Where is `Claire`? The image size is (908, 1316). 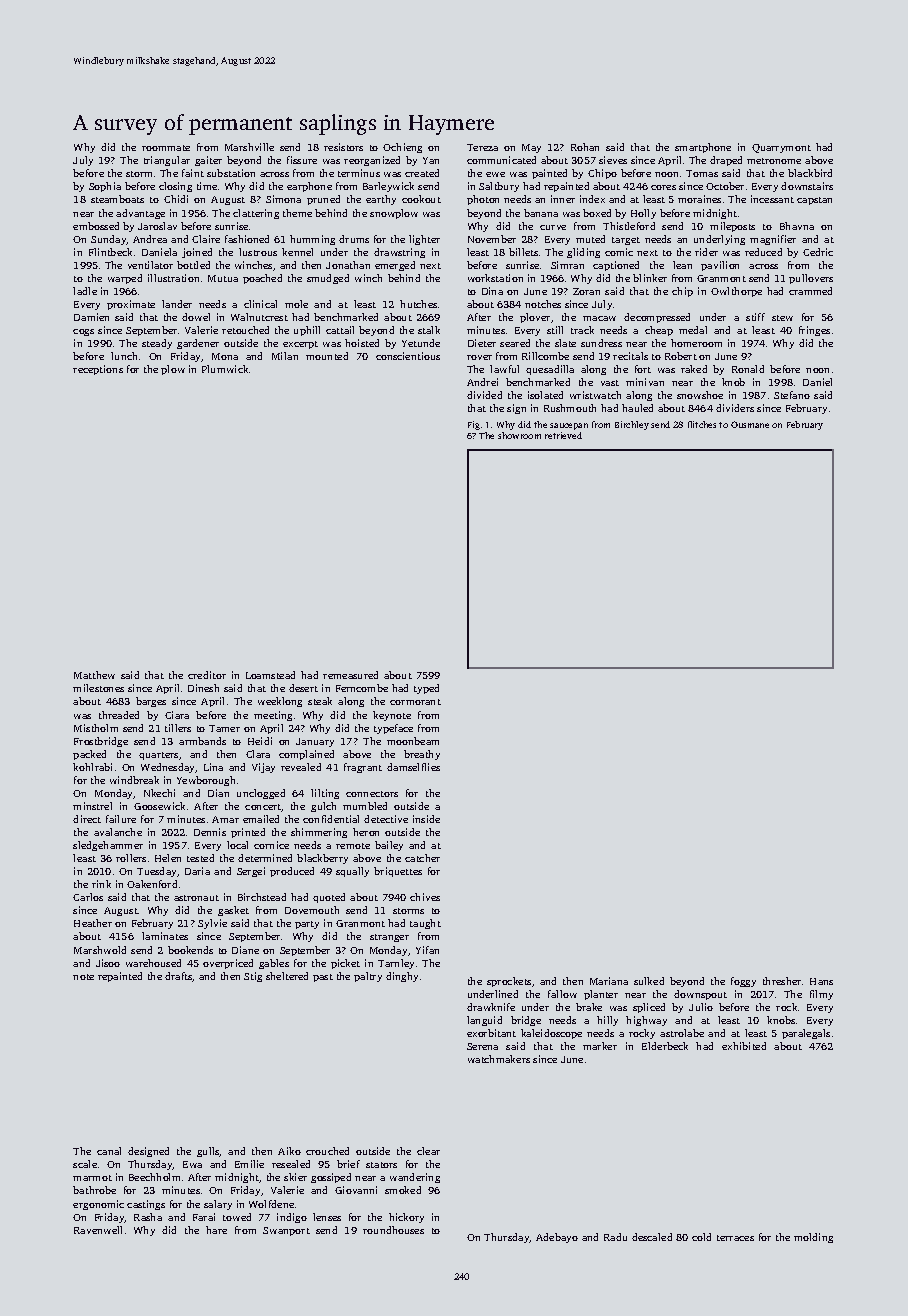
Claire is located at coordinates (206, 239).
